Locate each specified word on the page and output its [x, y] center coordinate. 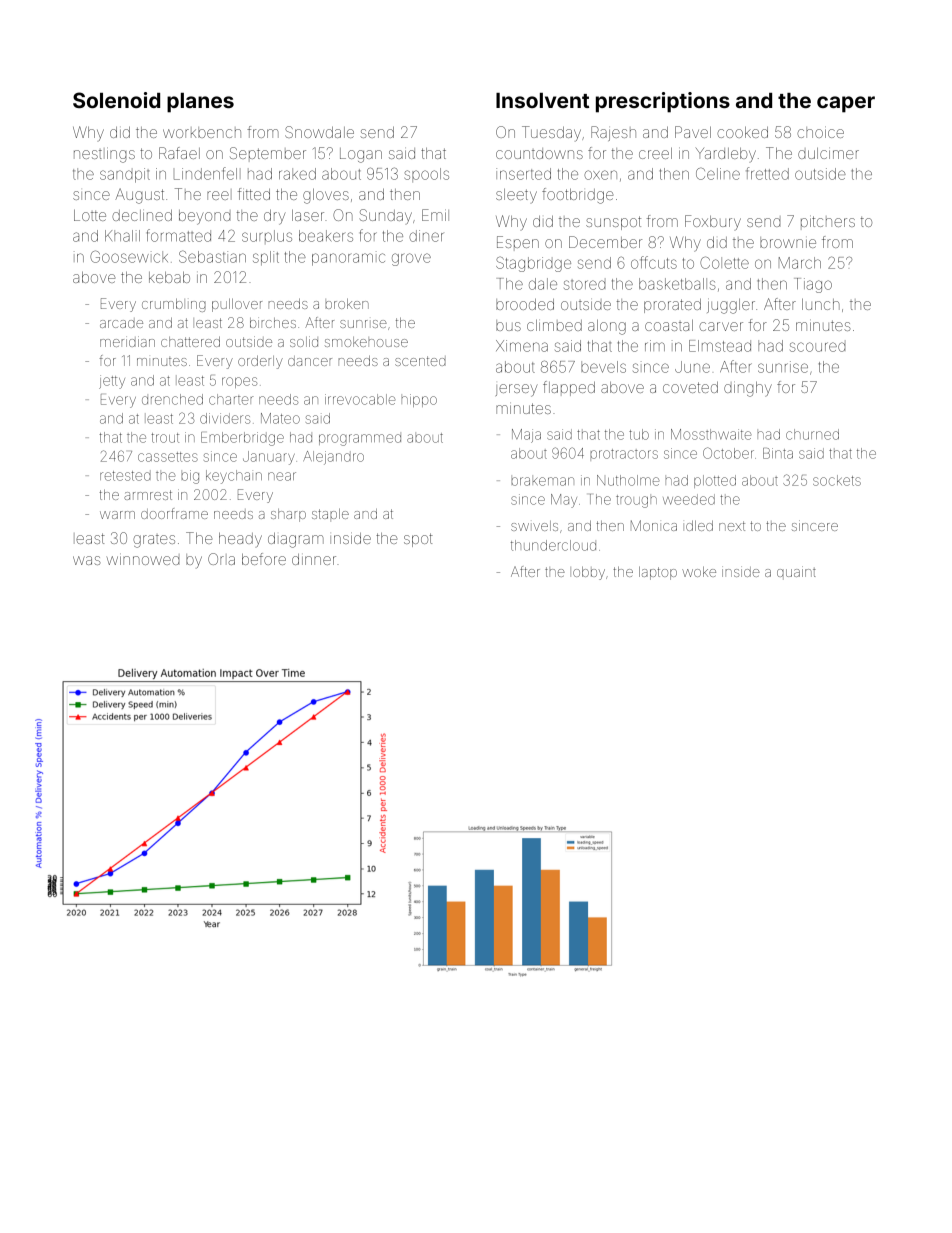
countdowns [539, 153]
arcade [121, 324]
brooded [525, 304]
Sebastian [212, 256]
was [87, 560]
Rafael [179, 153]
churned [812, 434]
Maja [526, 436]
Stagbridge [533, 264]
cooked [742, 132]
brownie [788, 242]
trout [165, 438]
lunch [821, 304]
